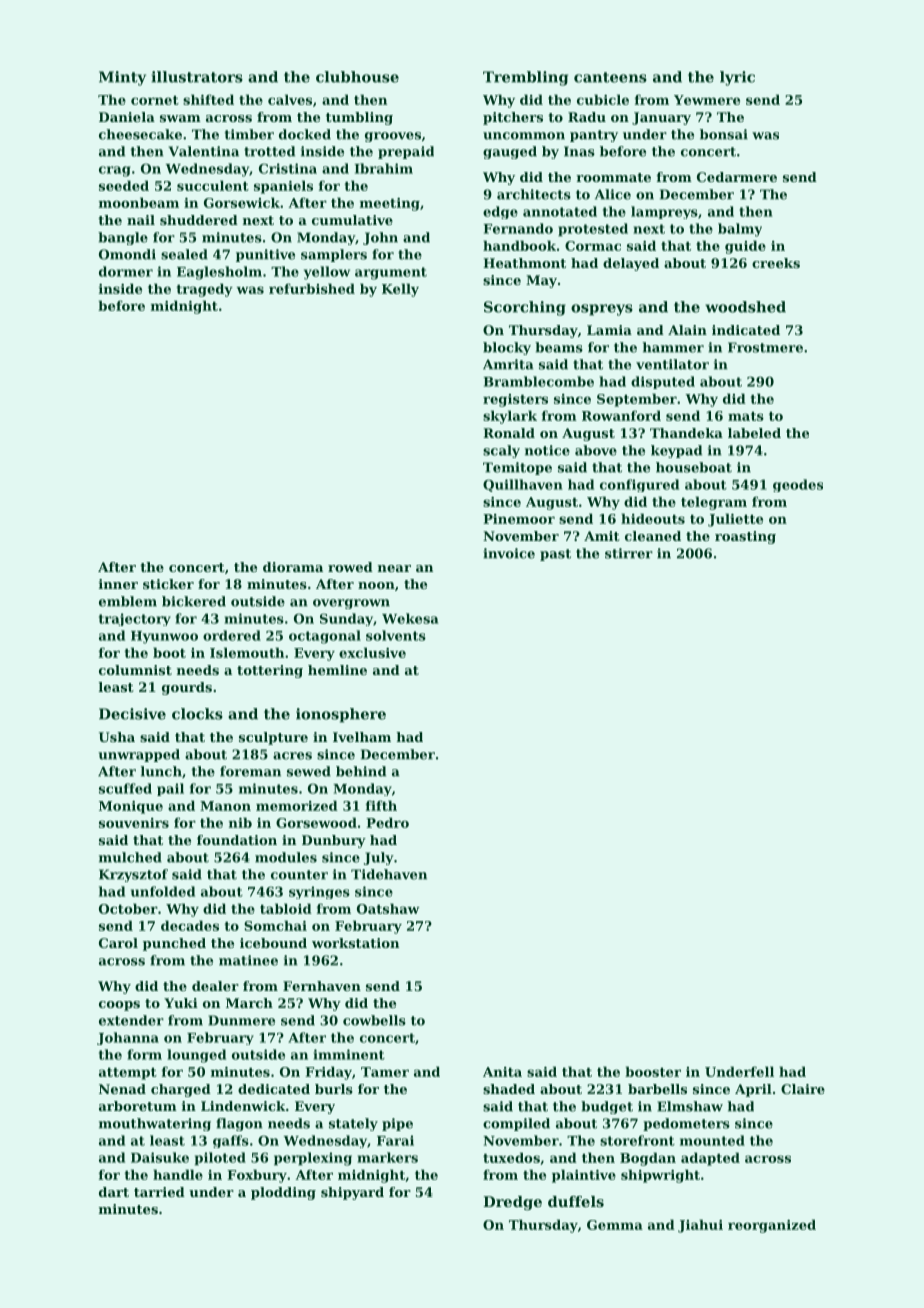 This screenshot has height=1308, width=924. Describe the element at coordinates (410, 618) in the screenshot. I see `Wekesa` at that location.
